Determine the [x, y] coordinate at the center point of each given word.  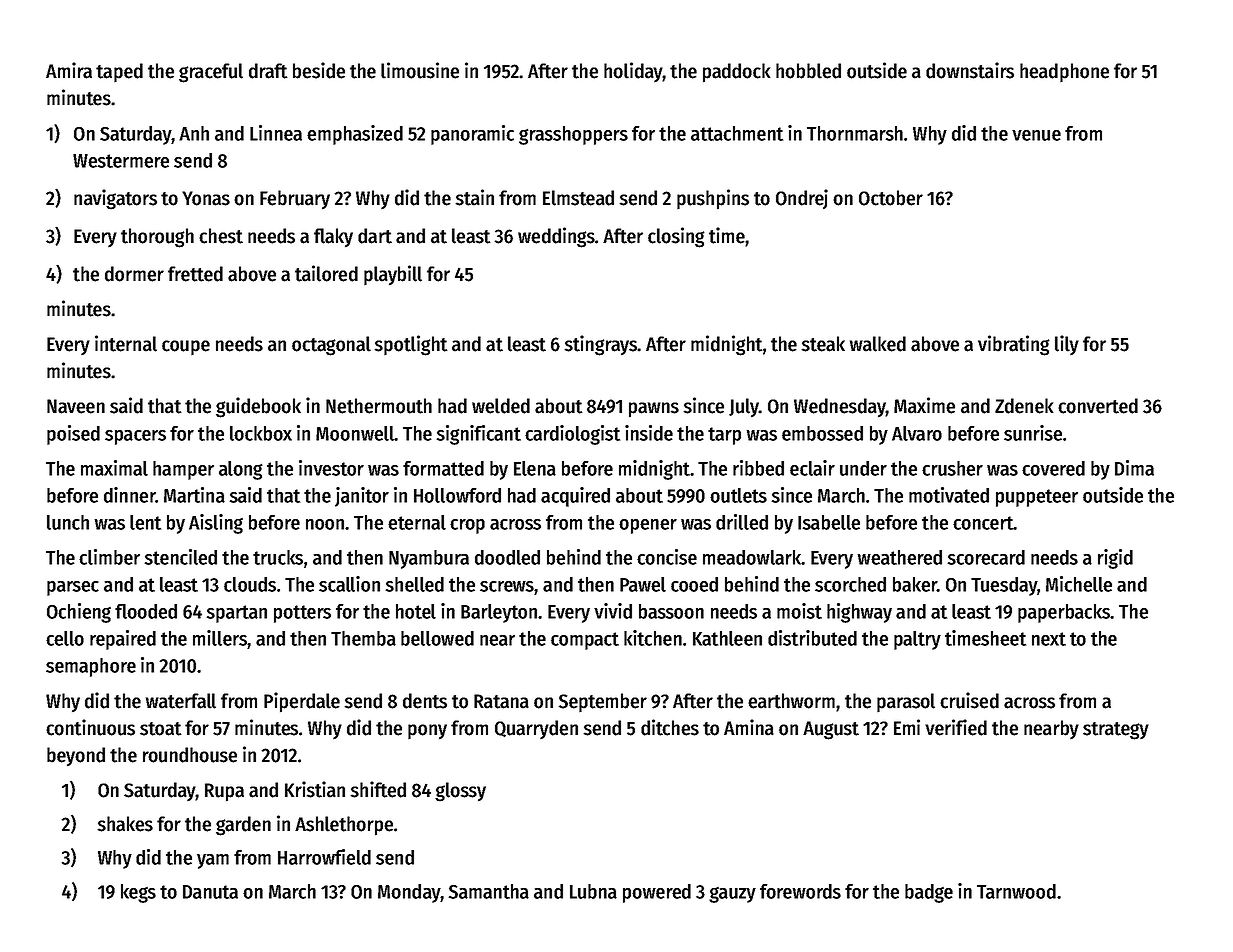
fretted [195, 274]
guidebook [258, 407]
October [891, 198]
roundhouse [190, 755]
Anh [194, 133]
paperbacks [1064, 613]
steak [823, 344]
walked [878, 344]
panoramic [472, 135]
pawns [654, 410]
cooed [694, 584]
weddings [556, 237]
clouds [250, 584]
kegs [138, 893]
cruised [969, 700]
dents [425, 701]
